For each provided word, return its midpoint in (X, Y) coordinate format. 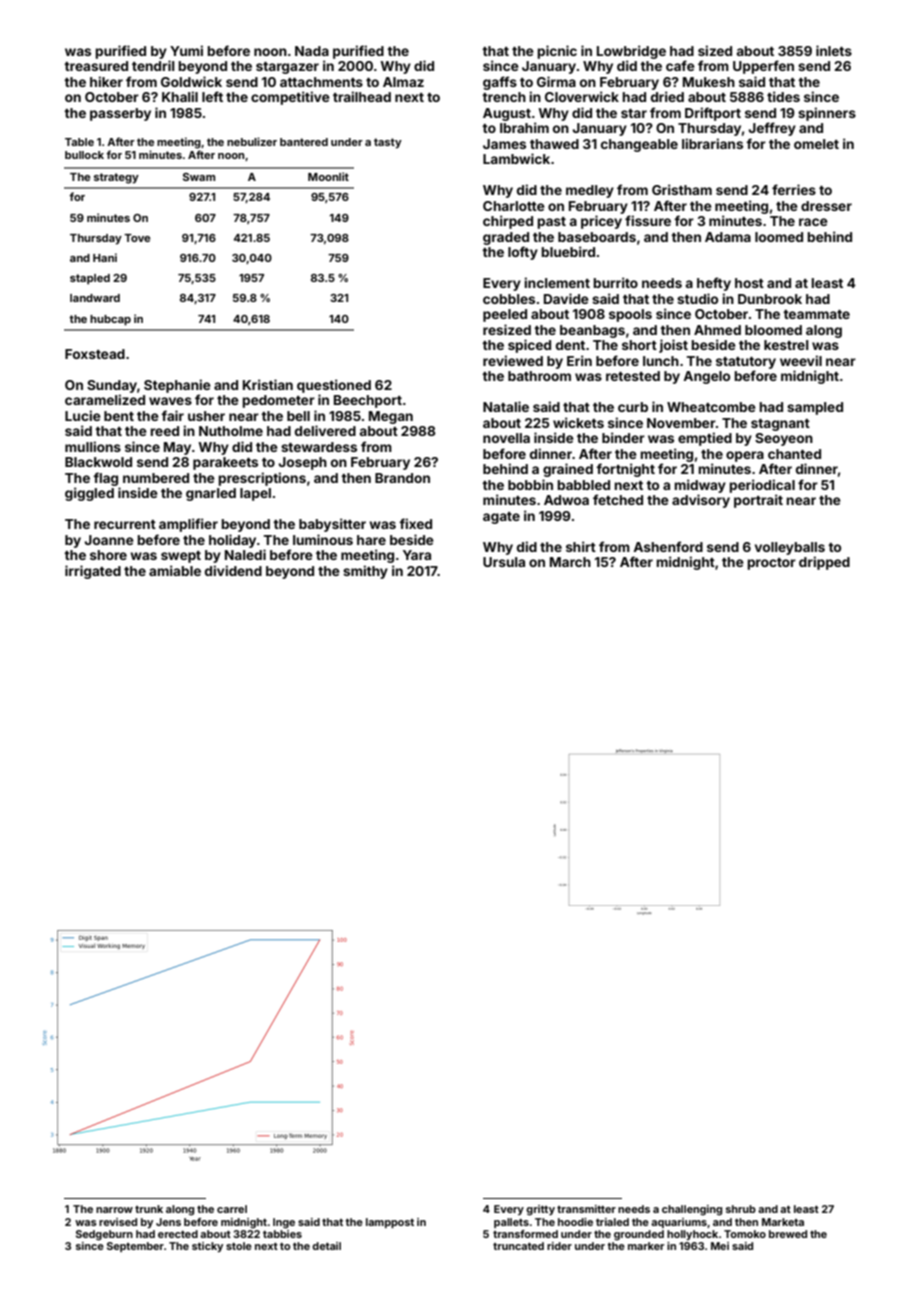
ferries (794, 189)
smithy (365, 572)
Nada (312, 51)
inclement (557, 282)
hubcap (110, 320)
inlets (834, 50)
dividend (233, 570)
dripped (824, 563)
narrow (114, 1210)
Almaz (403, 82)
